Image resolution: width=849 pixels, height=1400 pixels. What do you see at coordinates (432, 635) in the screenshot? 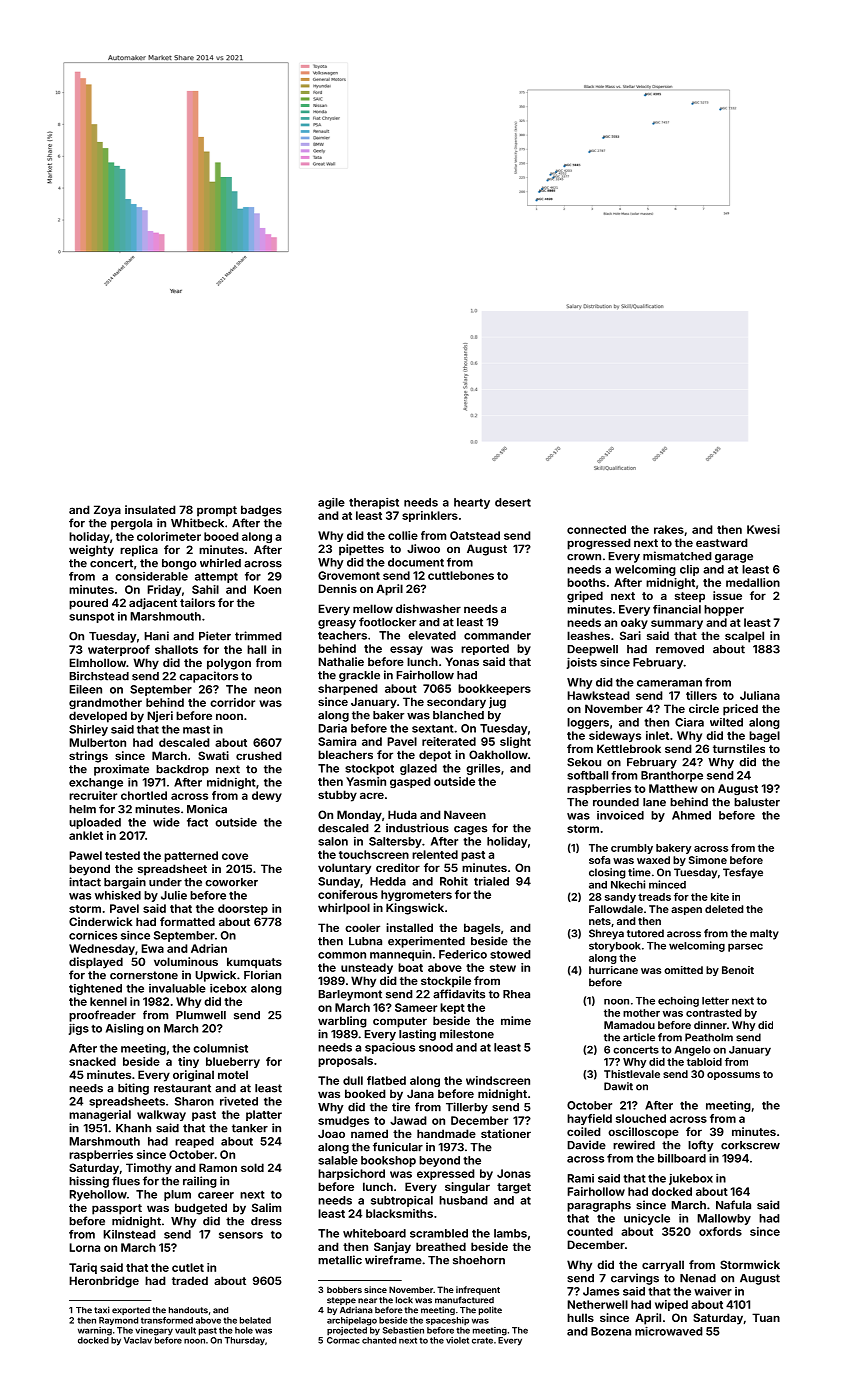
I see `elevated` at bounding box center [432, 635].
